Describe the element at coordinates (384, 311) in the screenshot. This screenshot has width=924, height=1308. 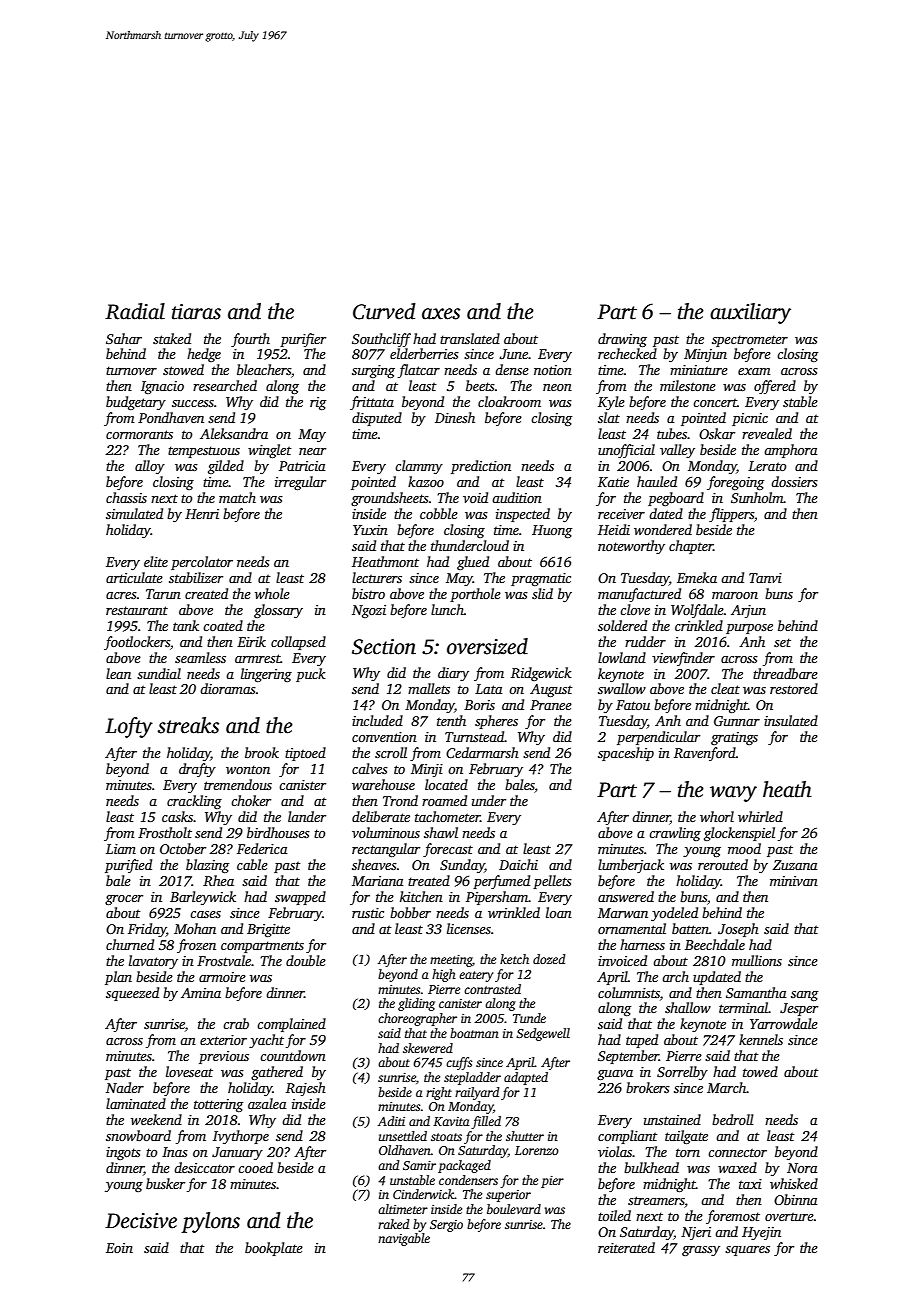
I see `Curved` at that location.
